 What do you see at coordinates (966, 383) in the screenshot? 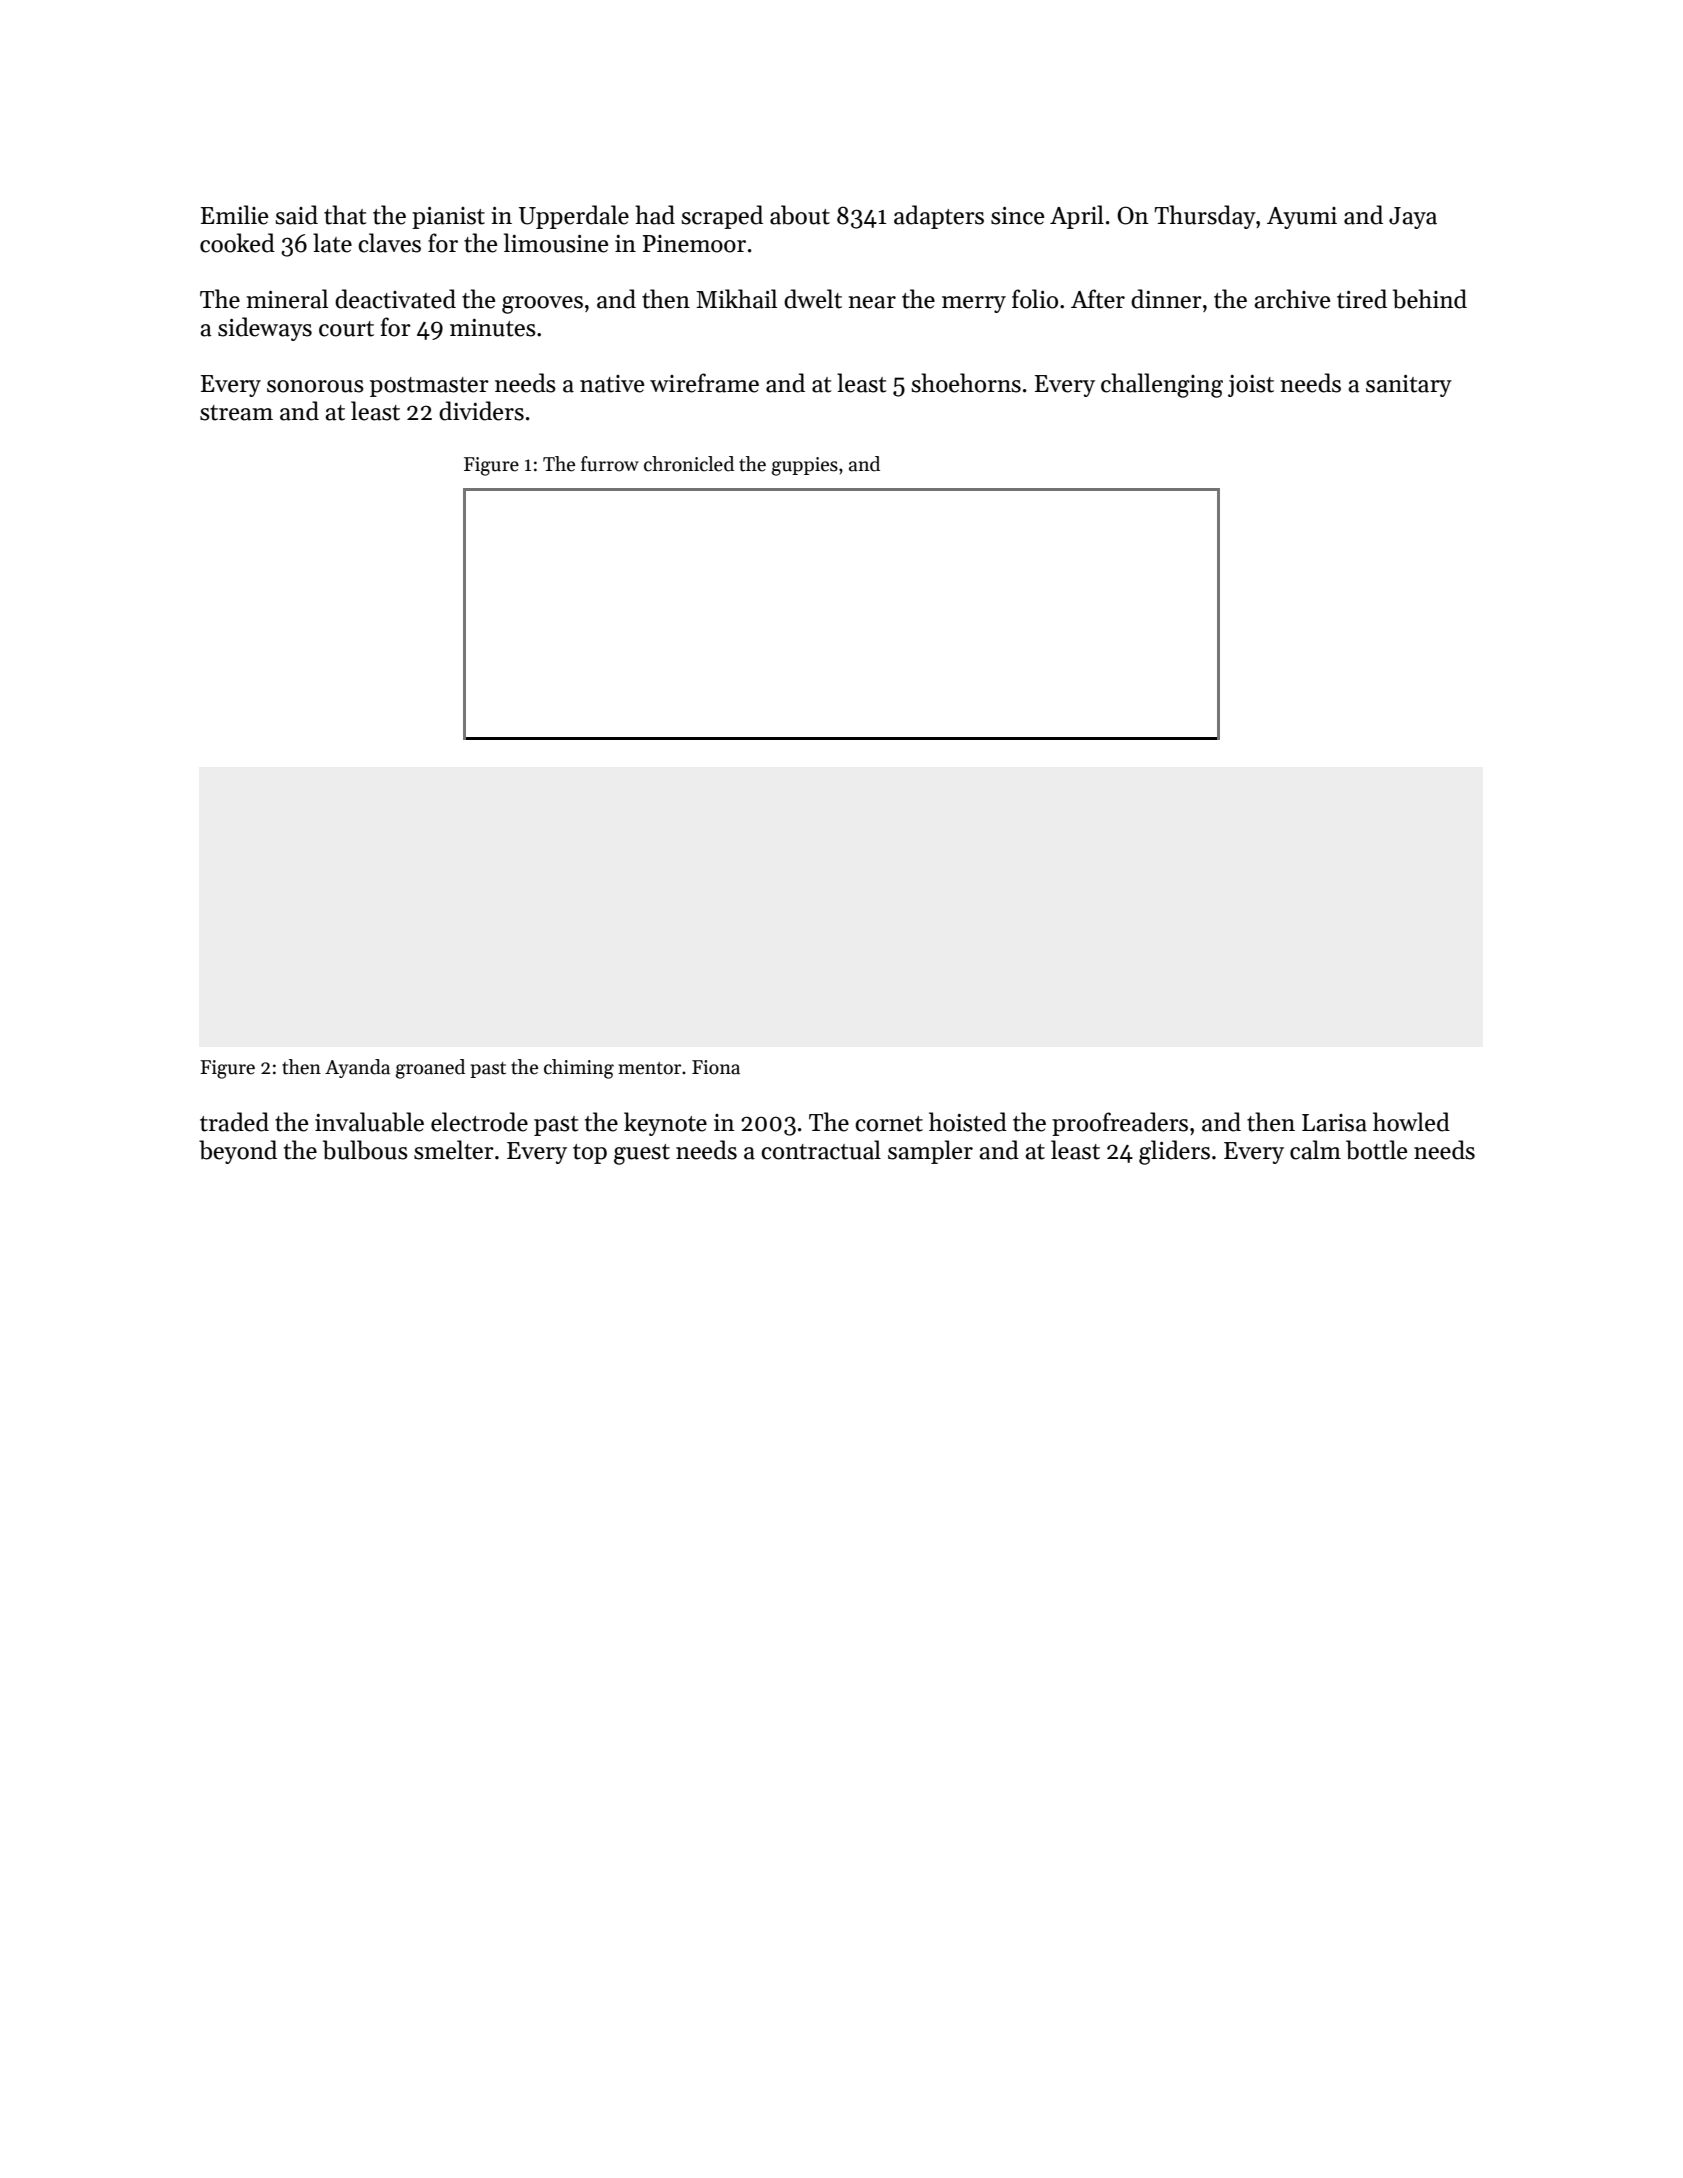
I see `shoehorns` at bounding box center [966, 383].
